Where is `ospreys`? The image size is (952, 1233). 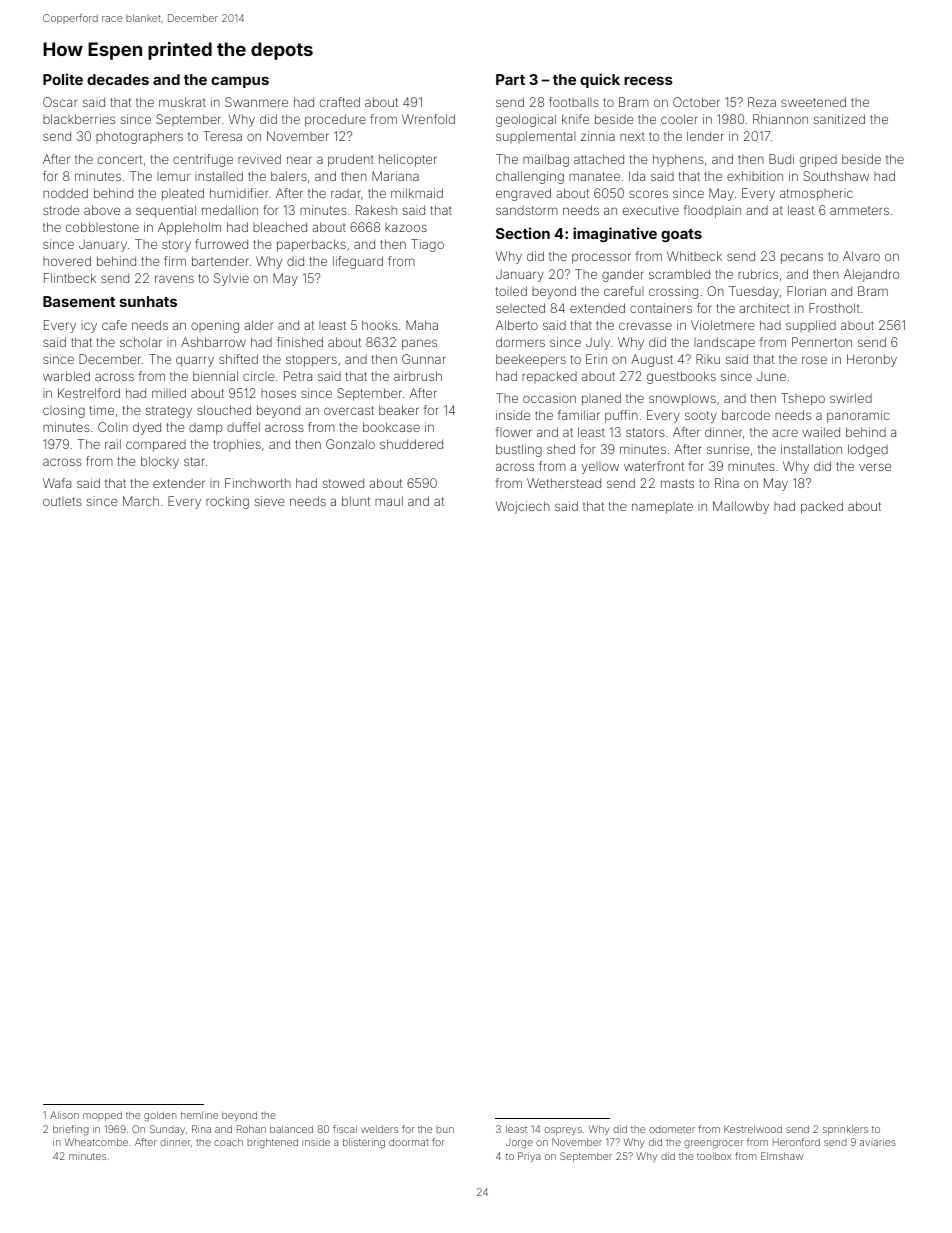 ospreys is located at coordinates (563, 1131).
